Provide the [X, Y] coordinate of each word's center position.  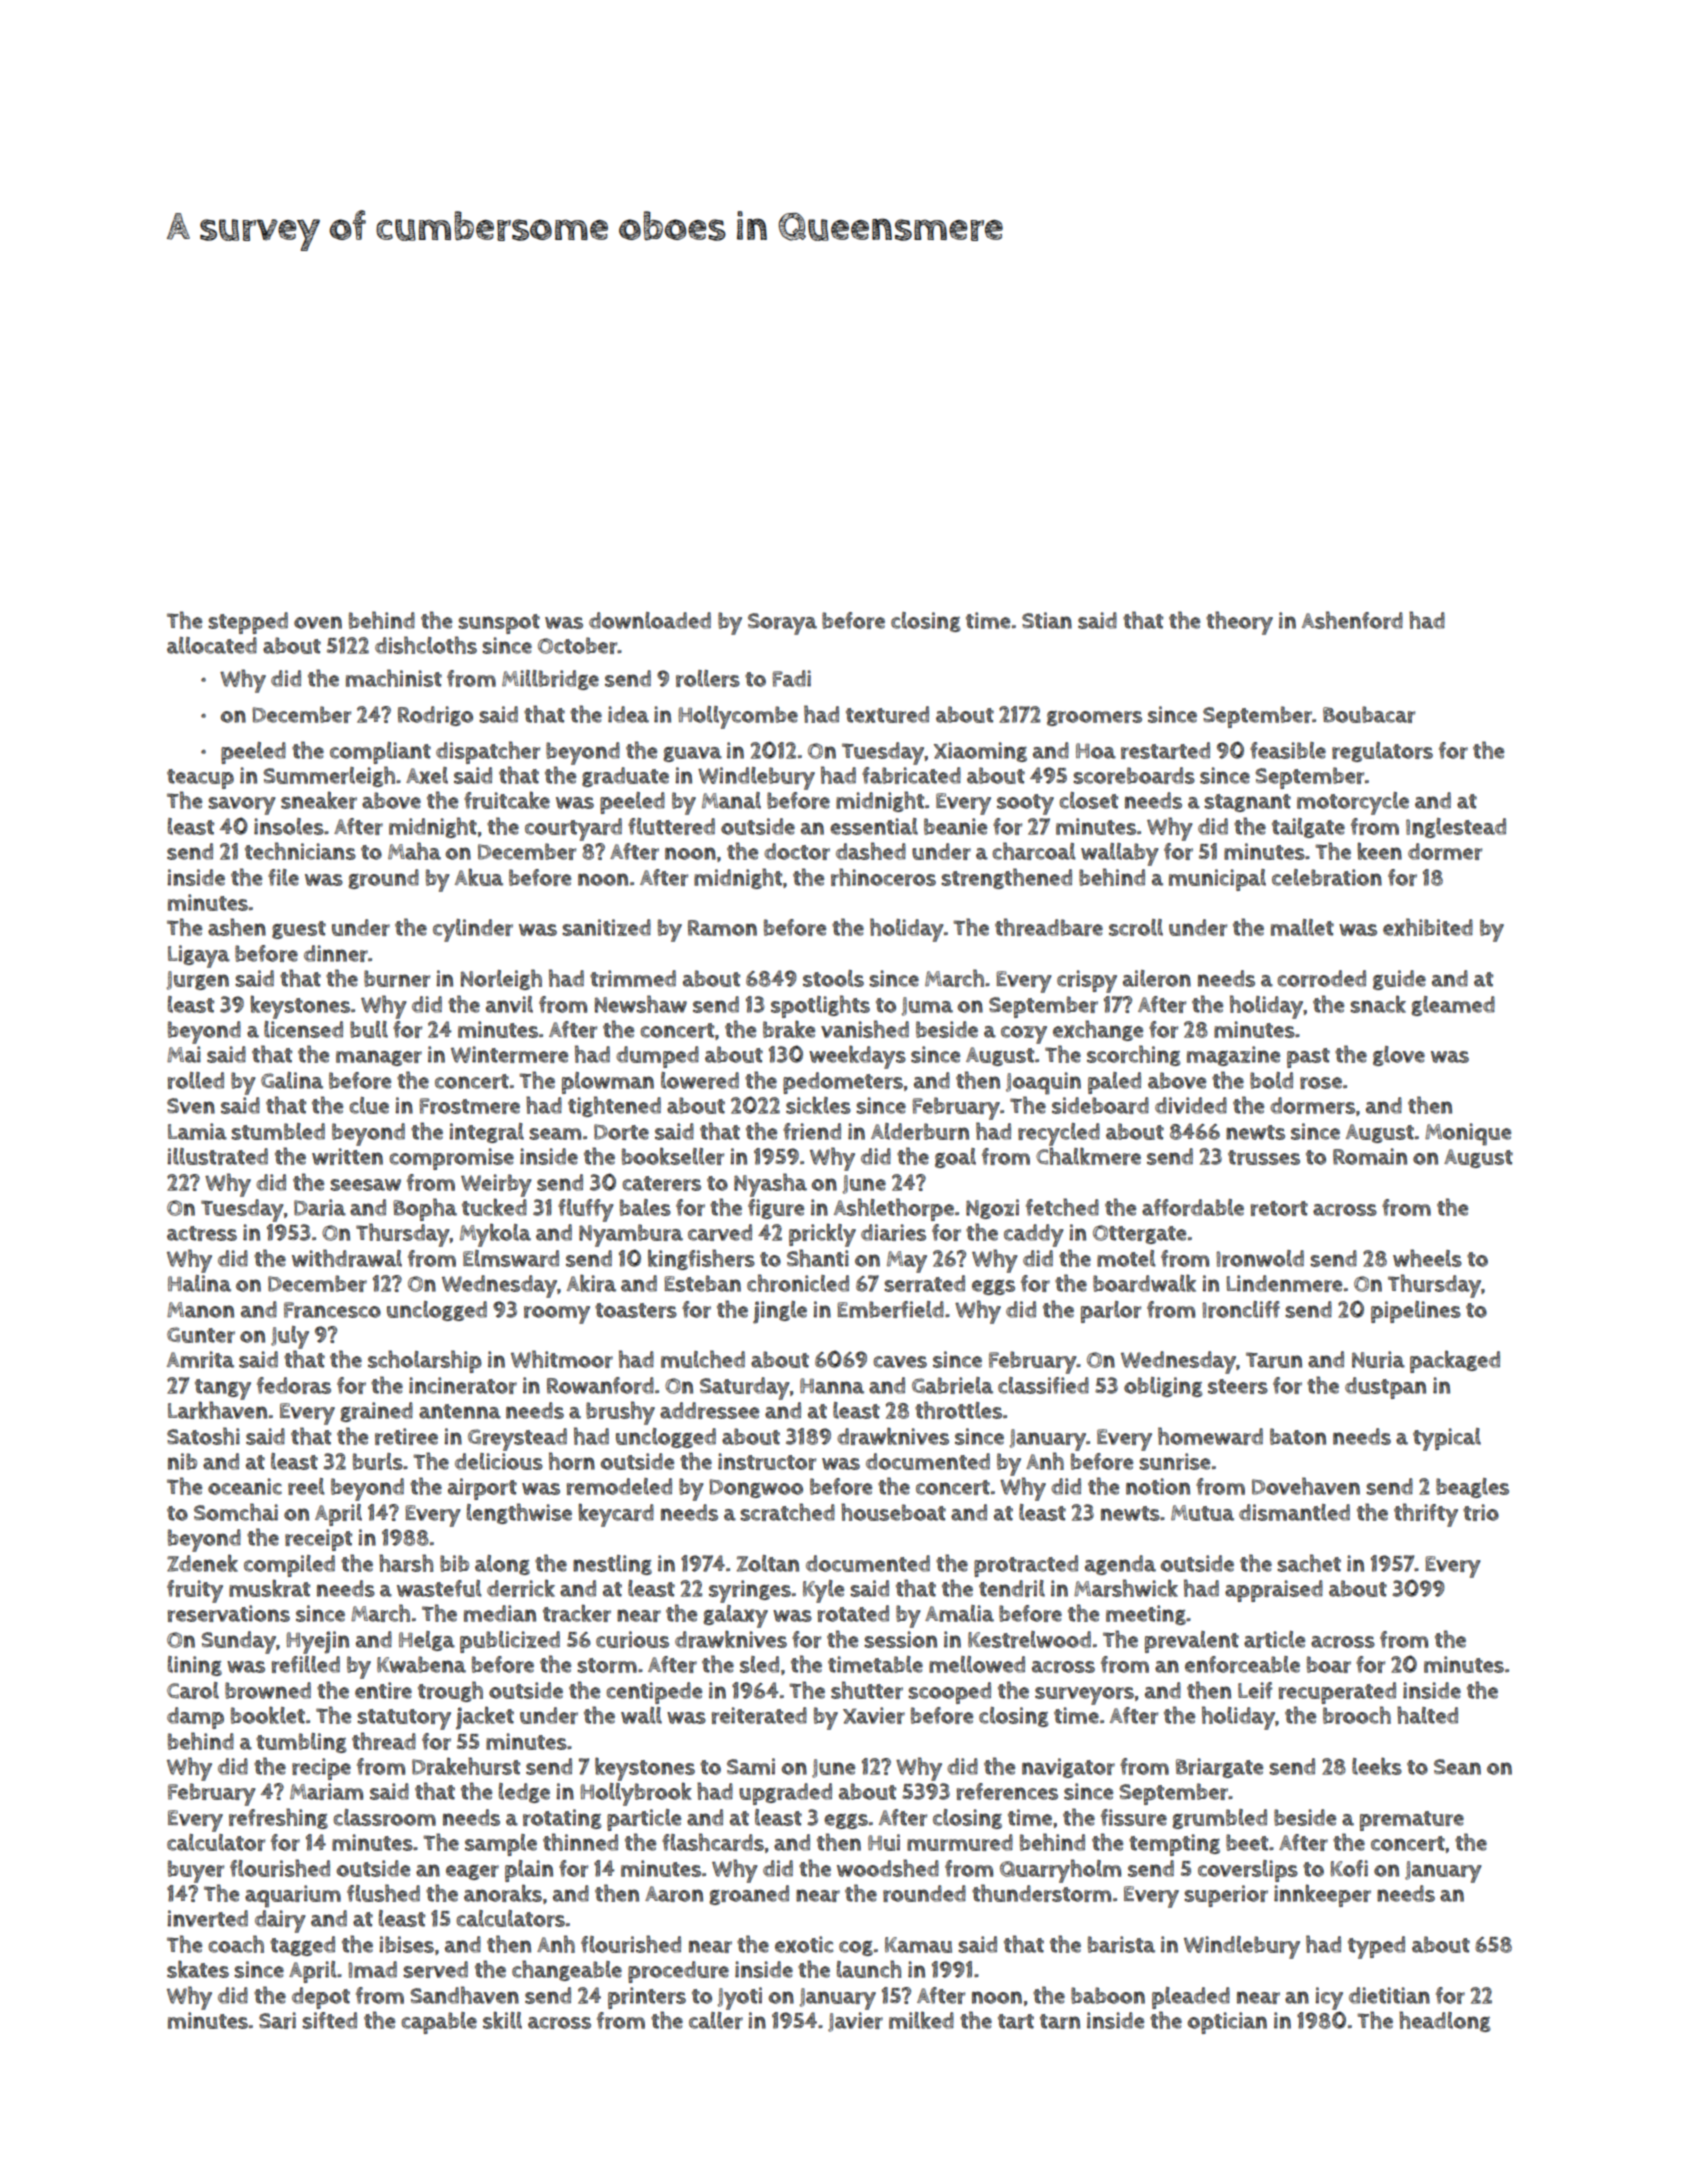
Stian [1047, 620]
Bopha [425, 1209]
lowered [700, 1080]
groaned [749, 1895]
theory [1239, 623]
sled [759, 1664]
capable [439, 2023]
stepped [248, 623]
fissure [1134, 1817]
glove [1399, 1056]
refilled [306, 1664]
